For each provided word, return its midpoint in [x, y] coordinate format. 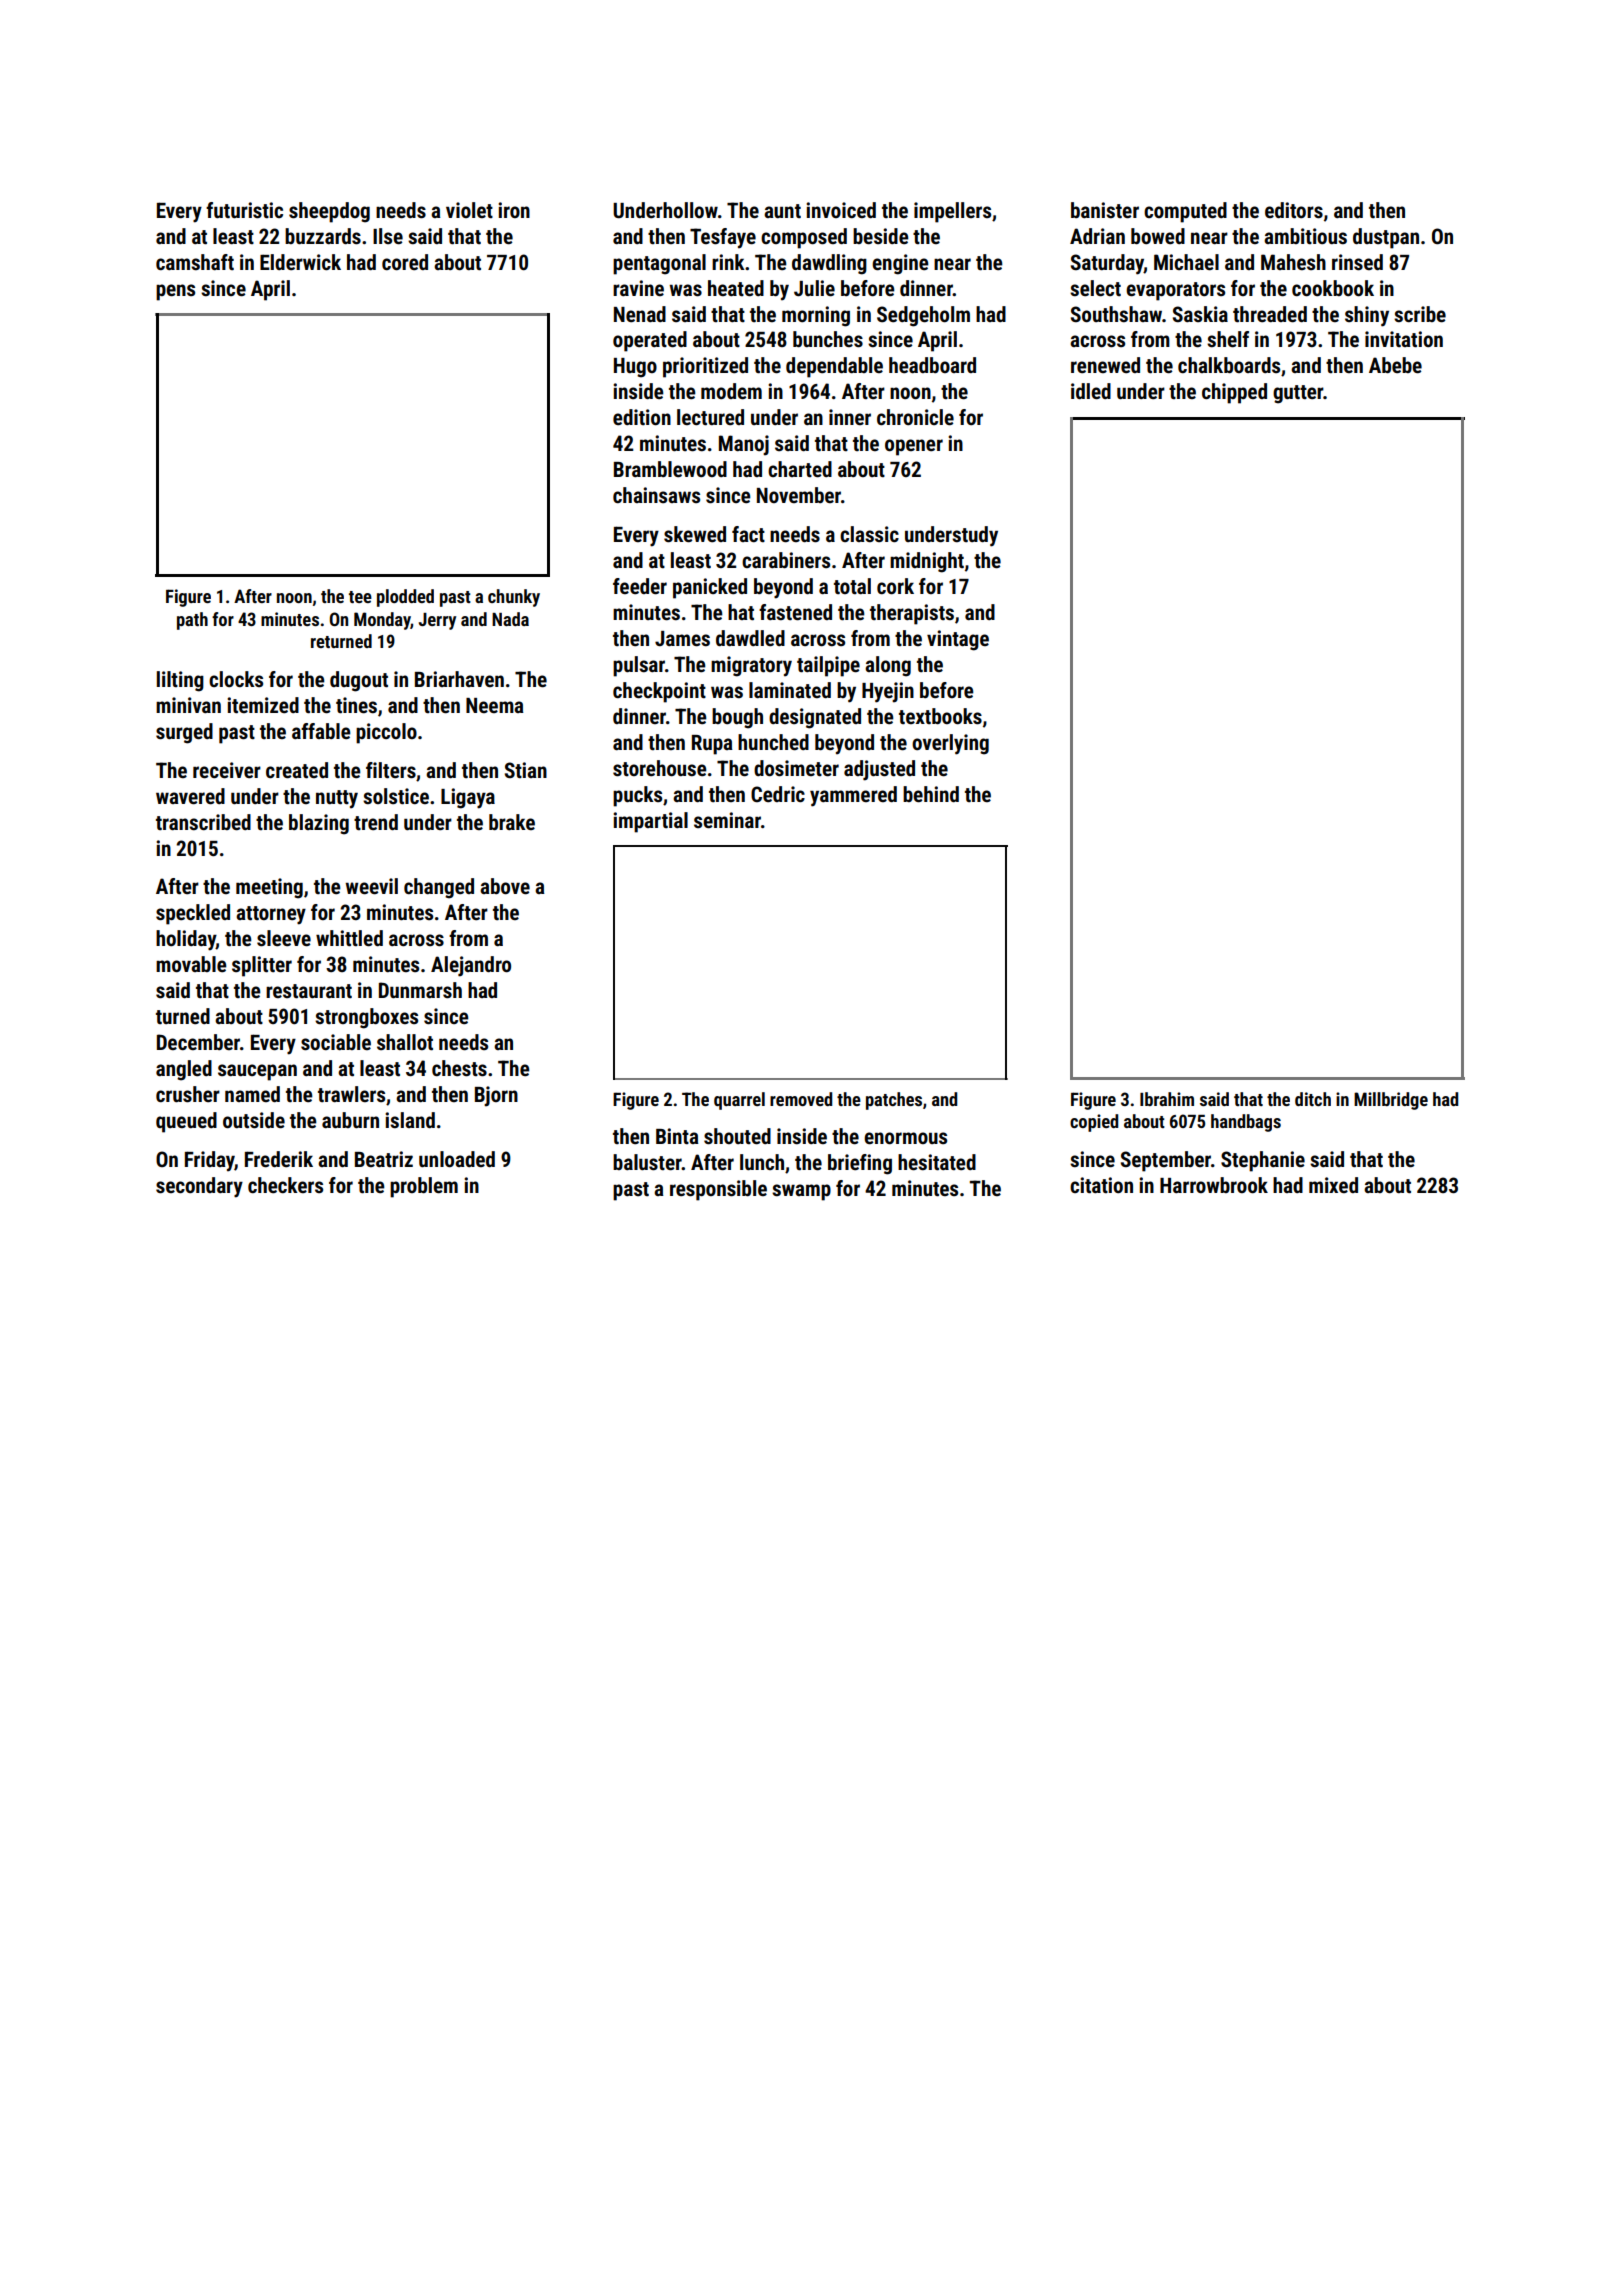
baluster [647, 1162]
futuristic [244, 210]
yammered [853, 796]
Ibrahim [1167, 1099]
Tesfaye [723, 238]
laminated [790, 690]
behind [931, 794]
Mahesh [1293, 262]
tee [360, 597]
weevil [371, 886]
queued [186, 1122]
